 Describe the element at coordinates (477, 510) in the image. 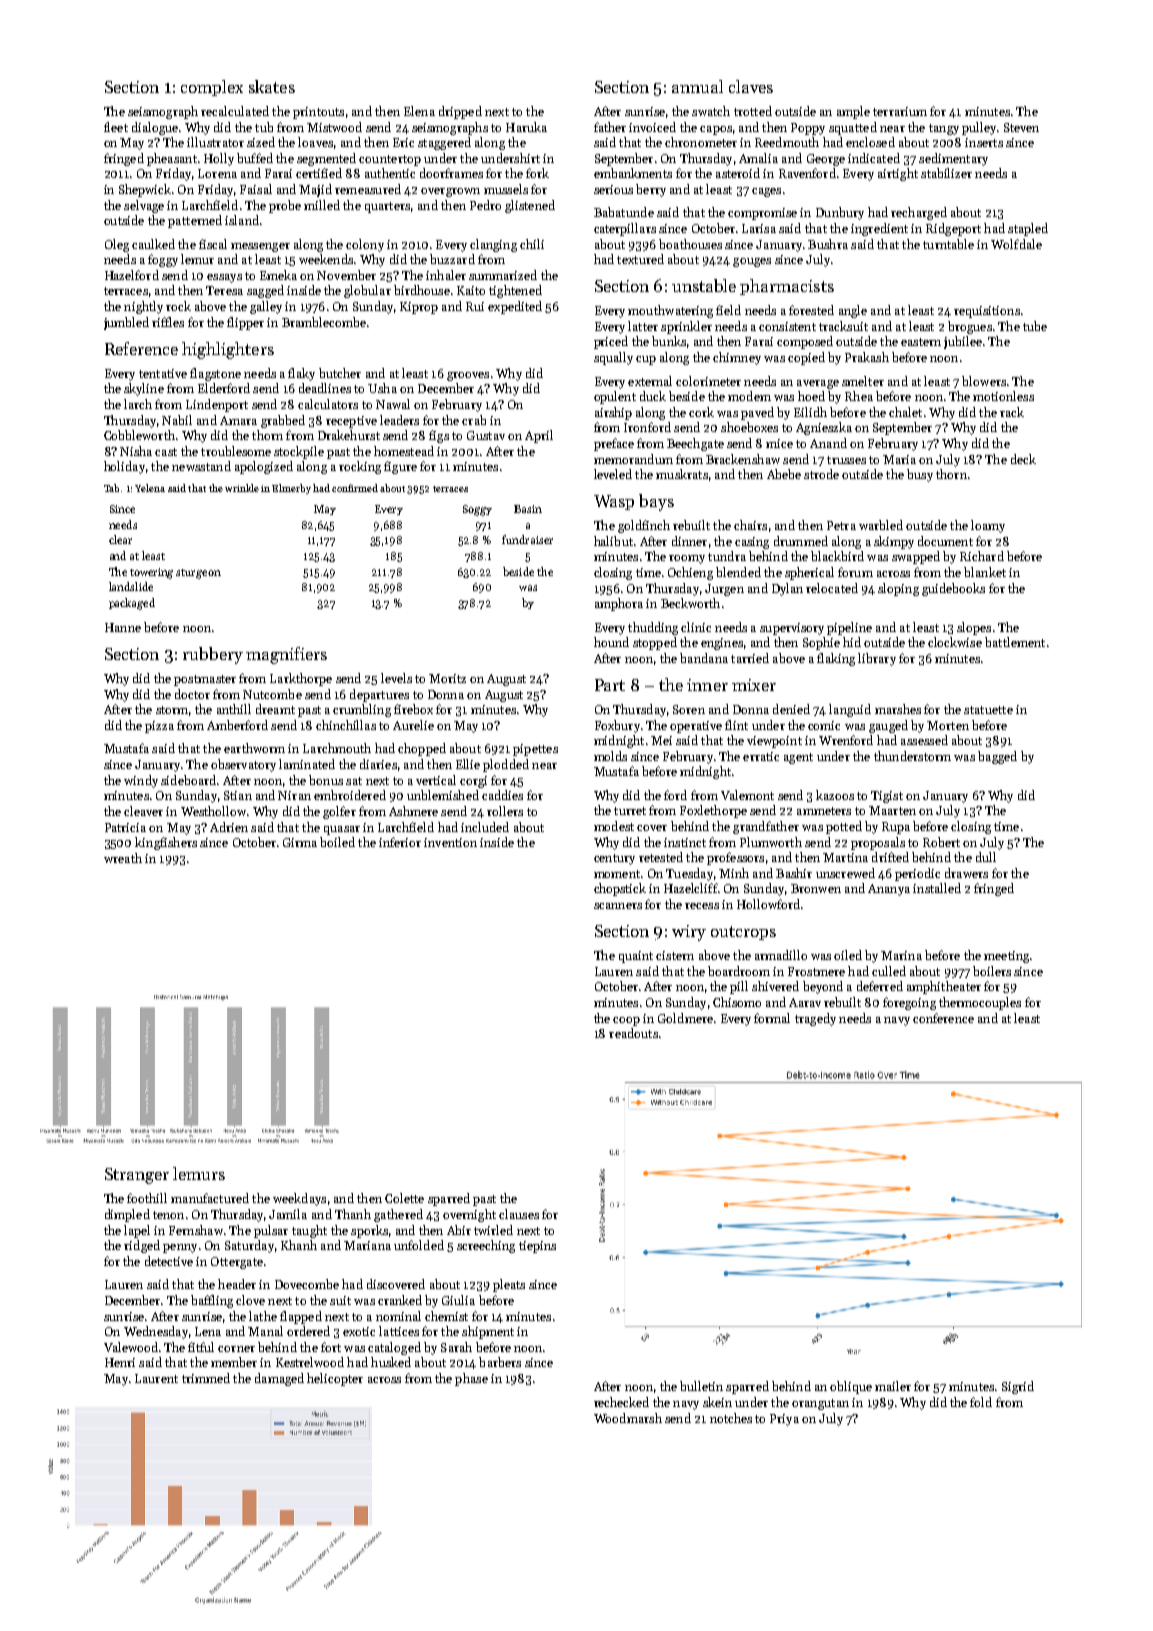

I see `Soggy` at that location.
